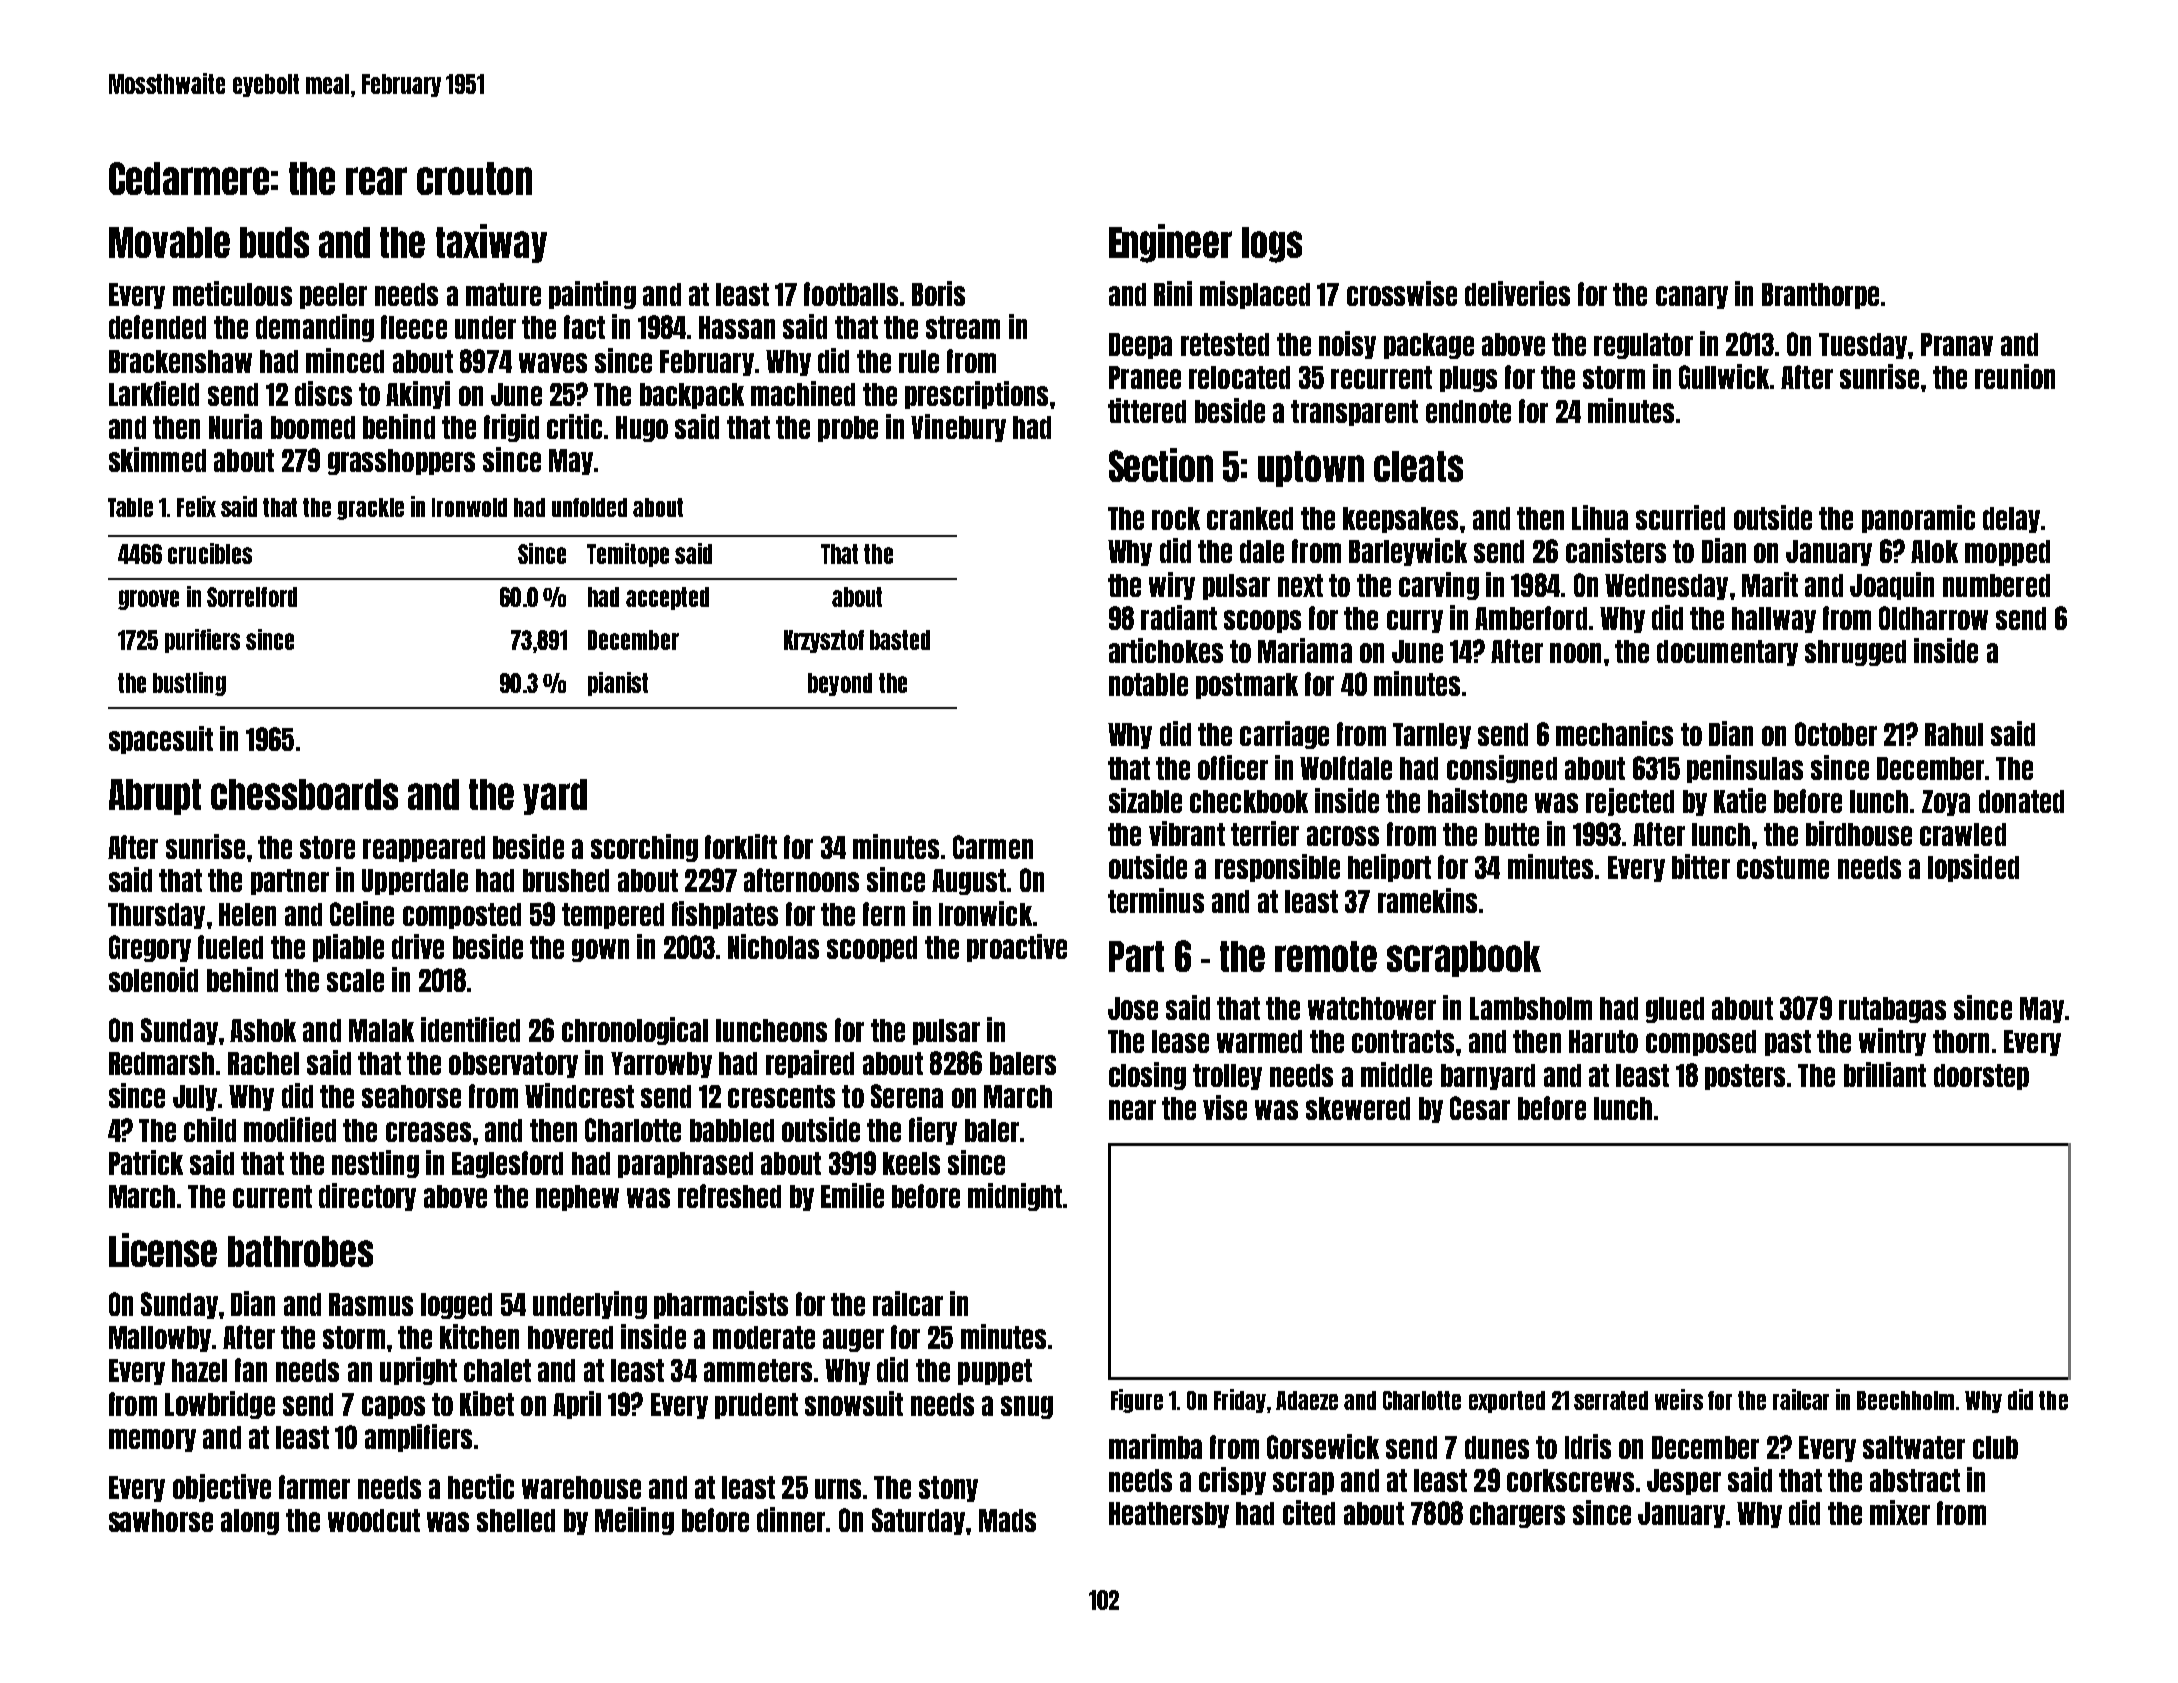 Image resolution: width=2178 pixels, height=1683 pixels. What do you see at coordinates (1724, 376) in the image?
I see `Gullwick` at bounding box center [1724, 376].
